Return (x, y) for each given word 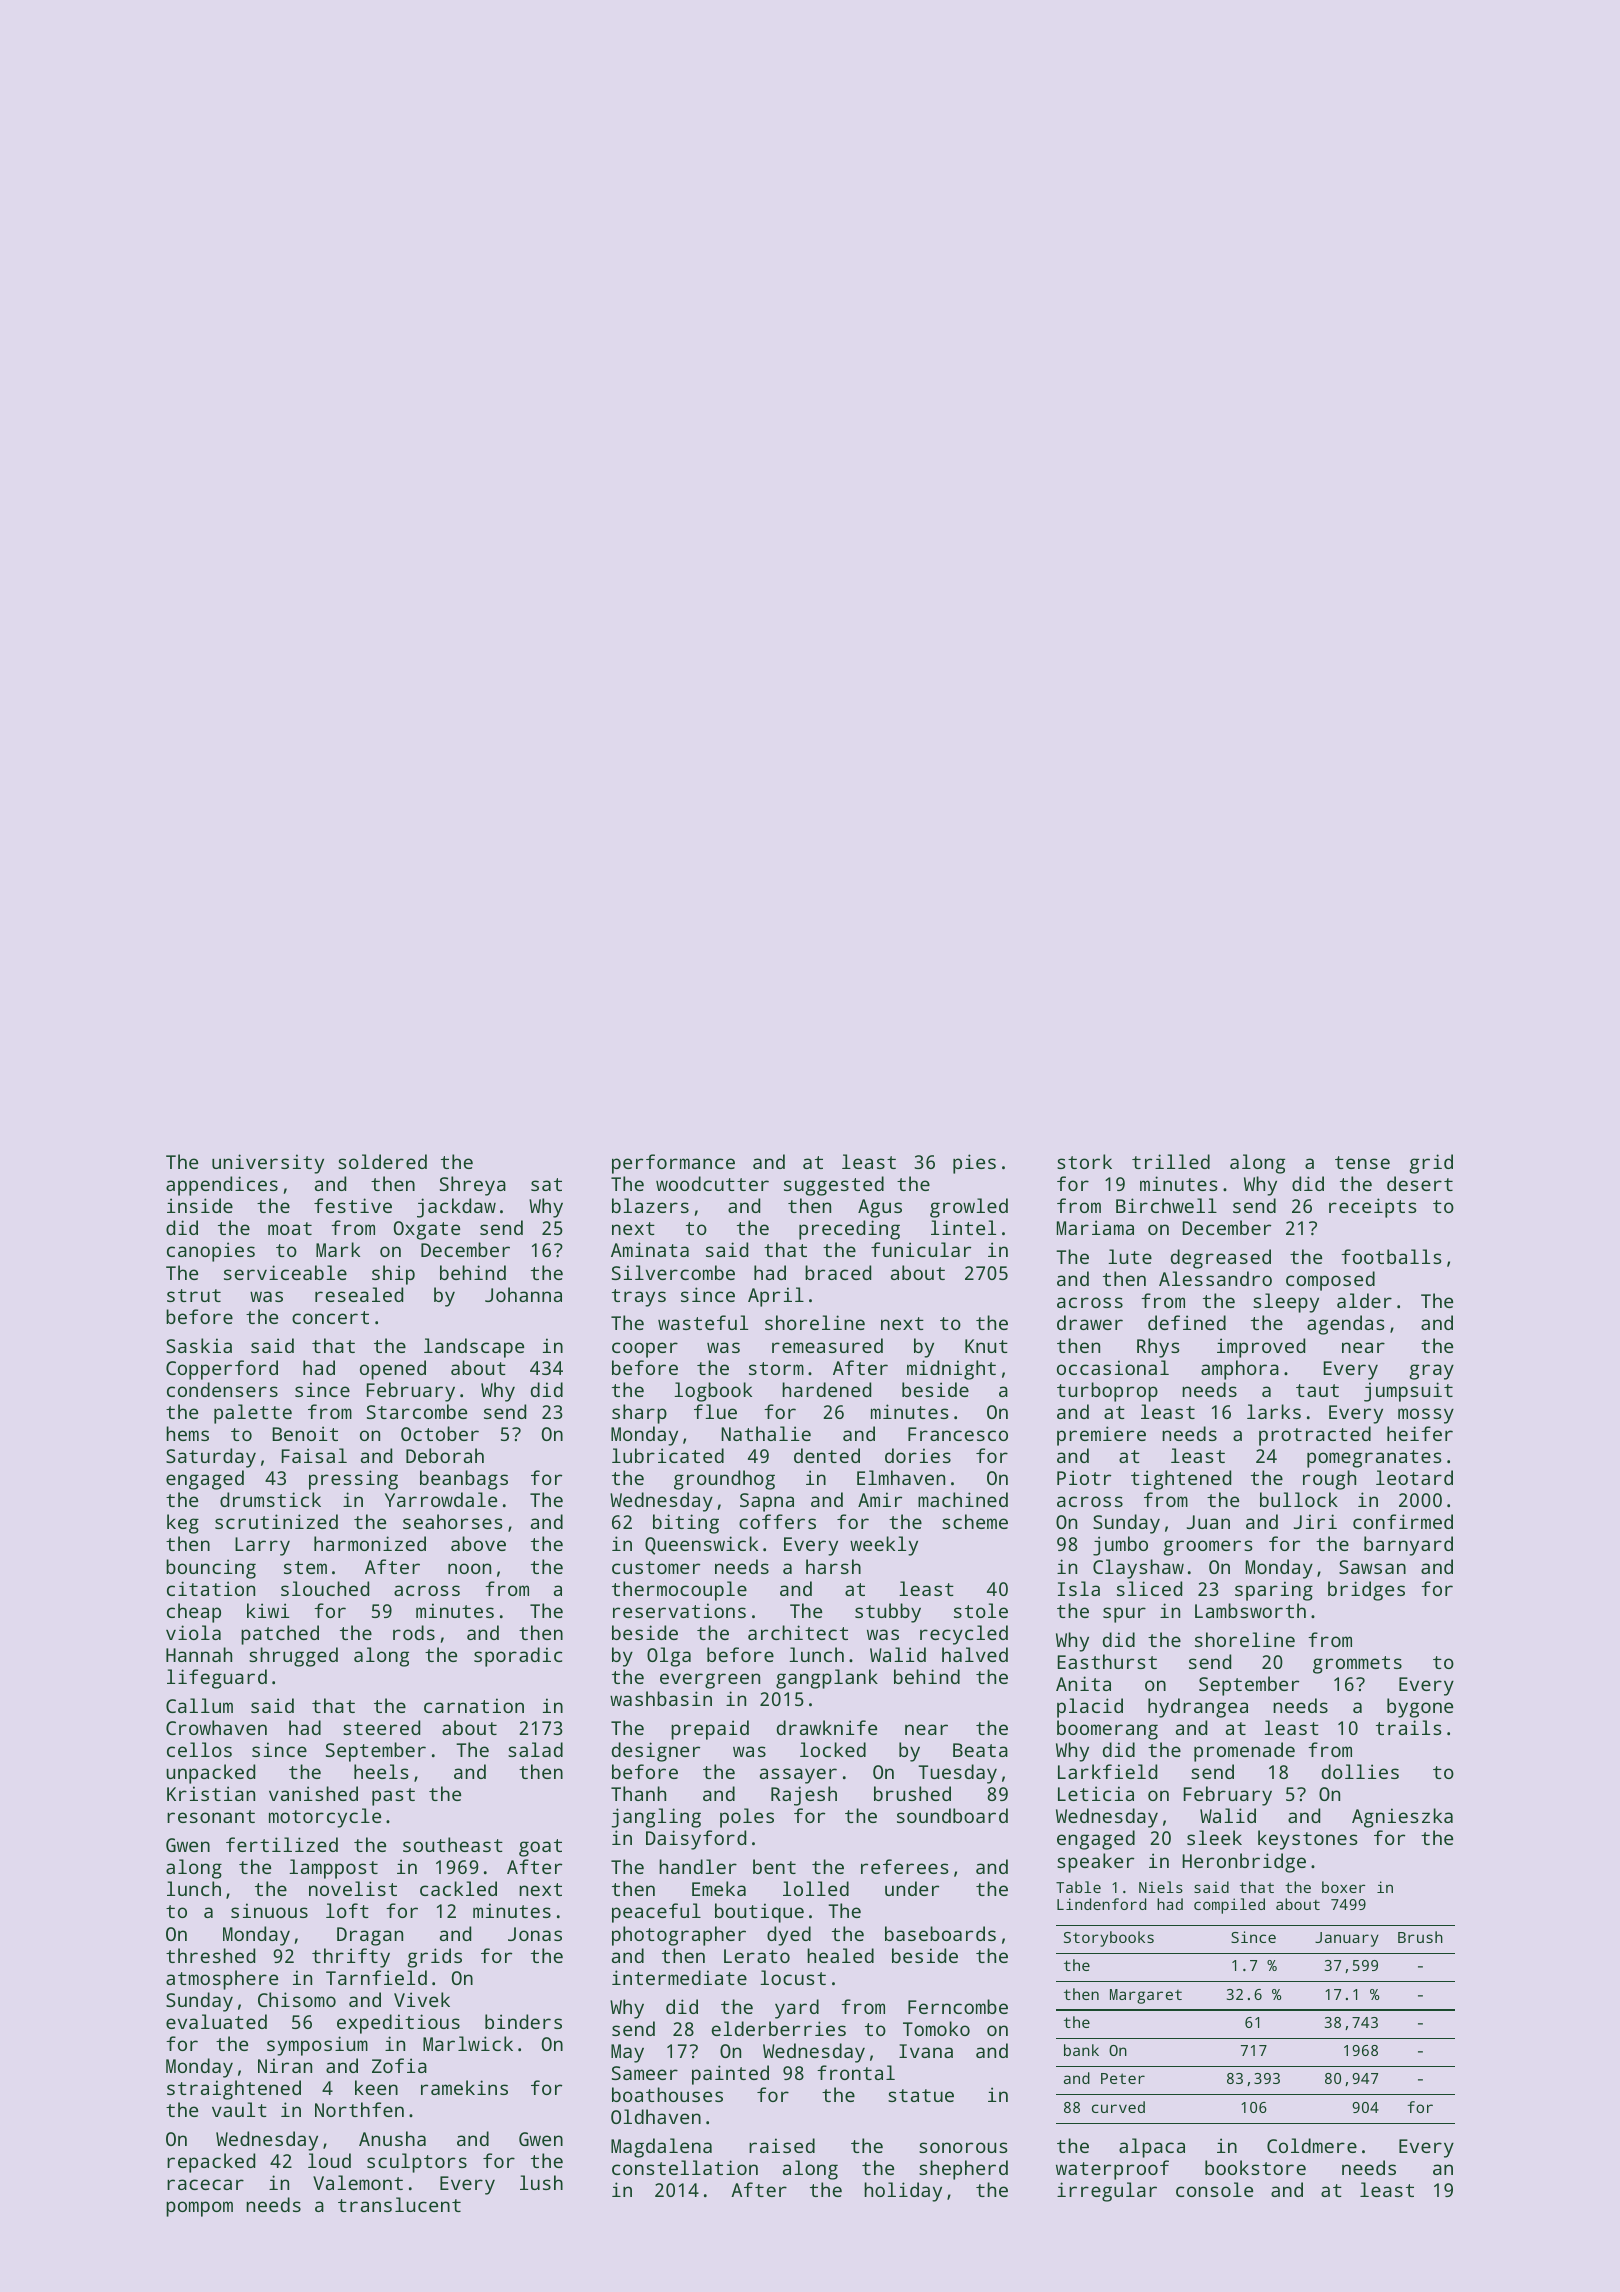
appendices (222, 1186)
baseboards (940, 1933)
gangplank (827, 1679)
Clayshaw (1138, 1569)
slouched (325, 1588)
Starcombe (417, 1411)
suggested (834, 1186)
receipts (1373, 1208)
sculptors (417, 2163)
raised (782, 2145)
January (1347, 1939)
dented (827, 1455)
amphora (1240, 1370)
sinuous (269, 1910)
